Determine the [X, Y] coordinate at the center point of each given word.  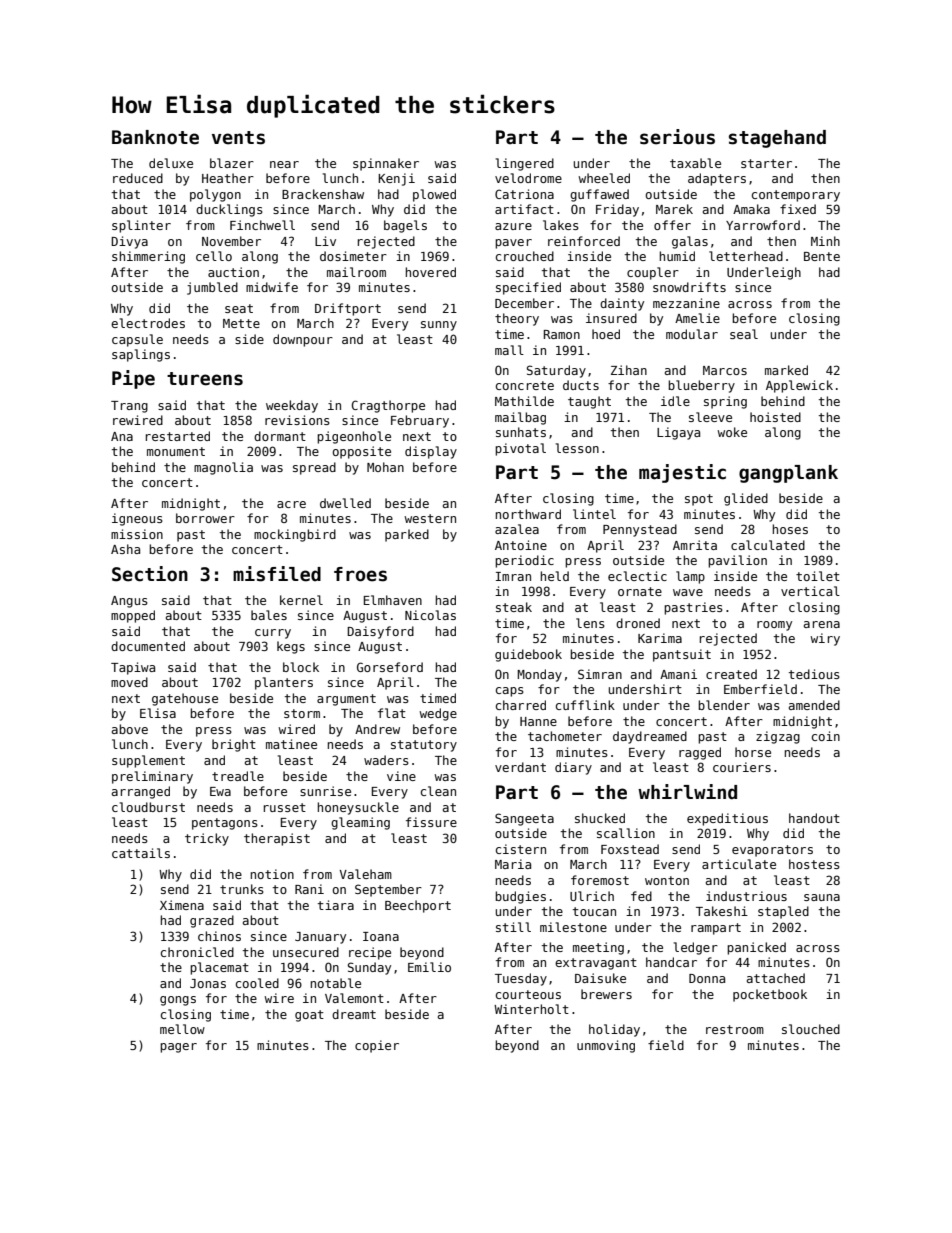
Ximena [182, 905]
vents [238, 138]
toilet [818, 576]
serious [677, 137]
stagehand [777, 139]
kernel [301, 600]
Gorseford [390, 667]
